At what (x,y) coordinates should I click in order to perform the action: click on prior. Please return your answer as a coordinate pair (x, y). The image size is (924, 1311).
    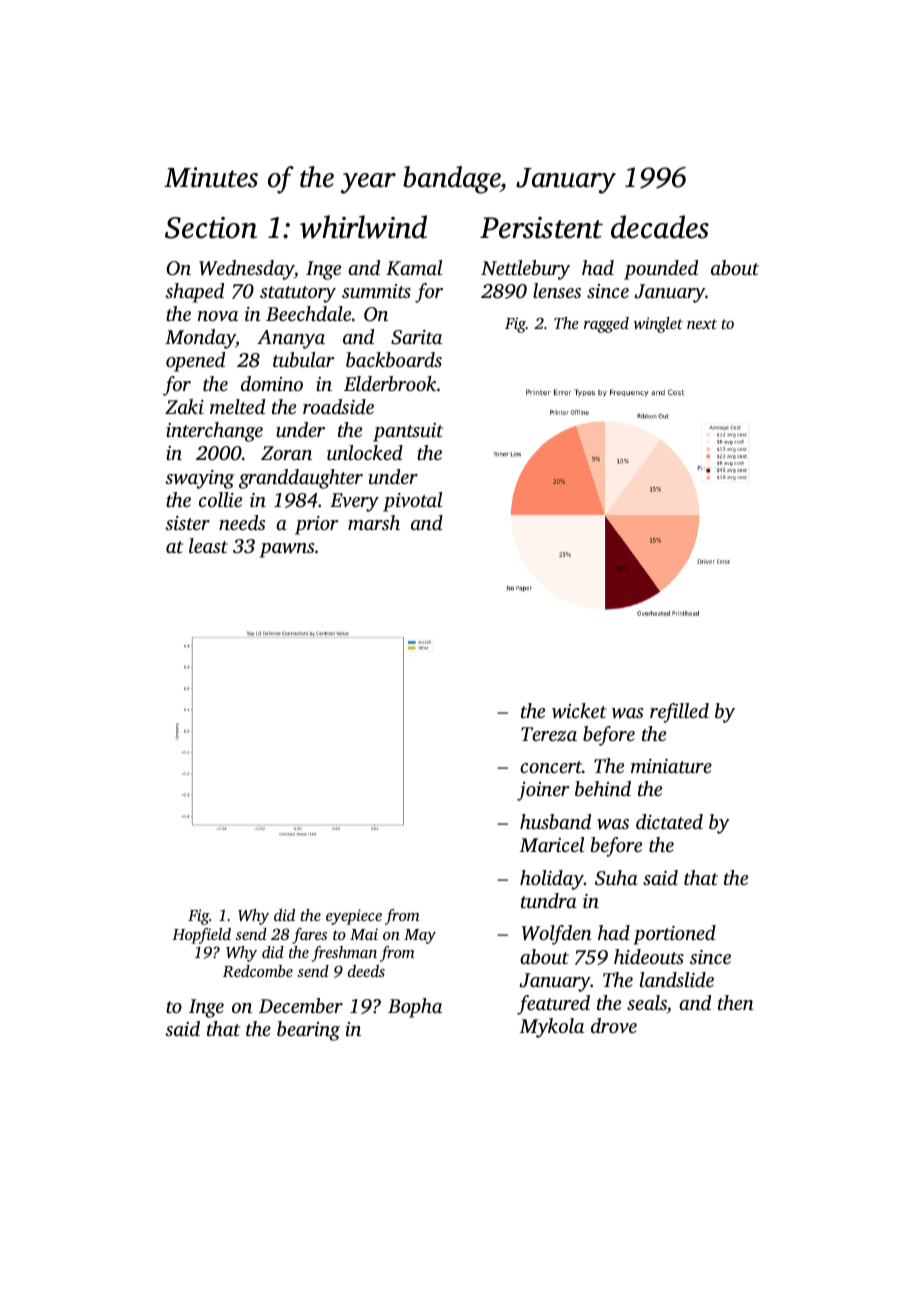
    Looking at the image, I should click on (317, 525).
